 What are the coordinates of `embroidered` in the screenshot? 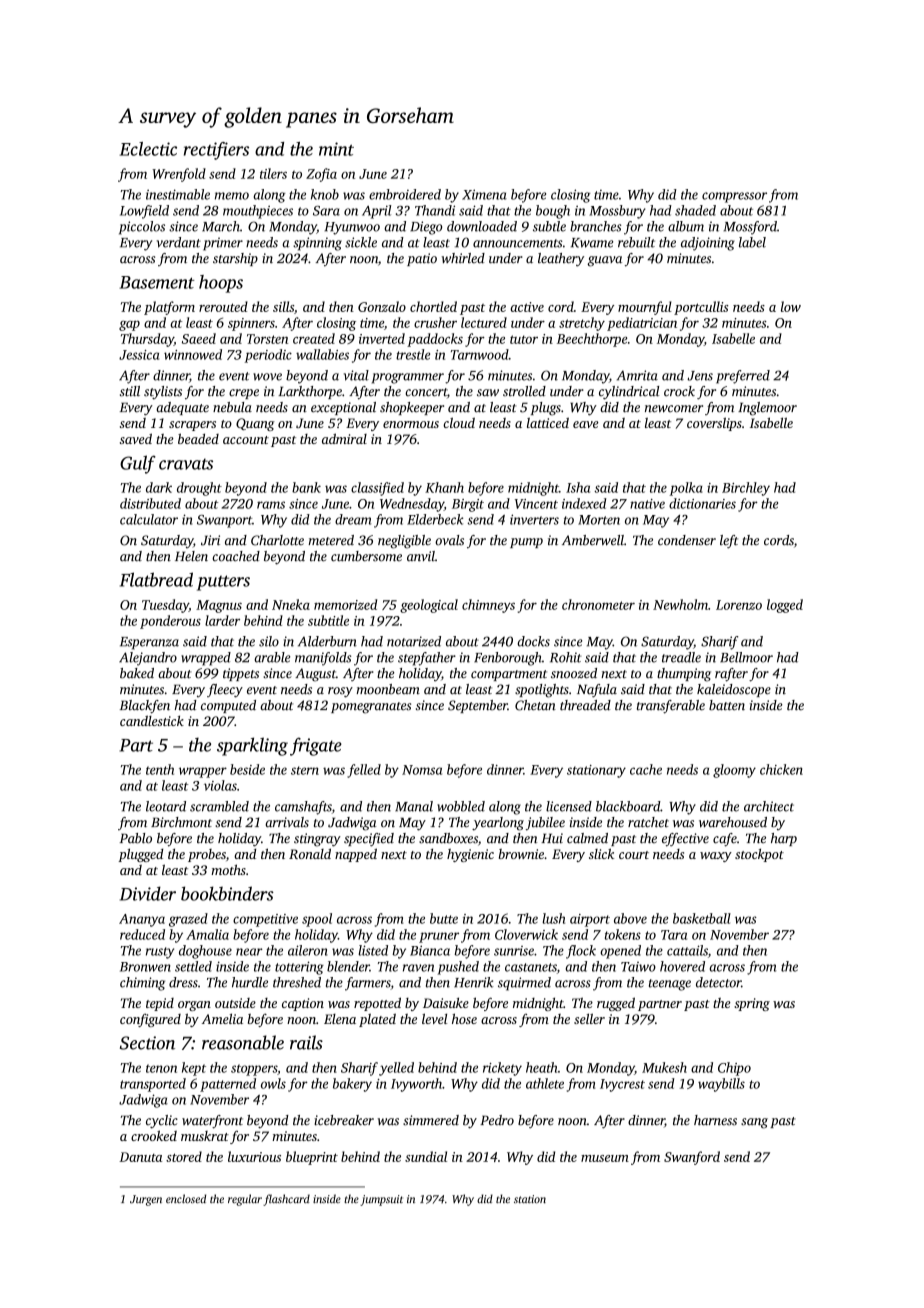 It's located at (405, 194).
